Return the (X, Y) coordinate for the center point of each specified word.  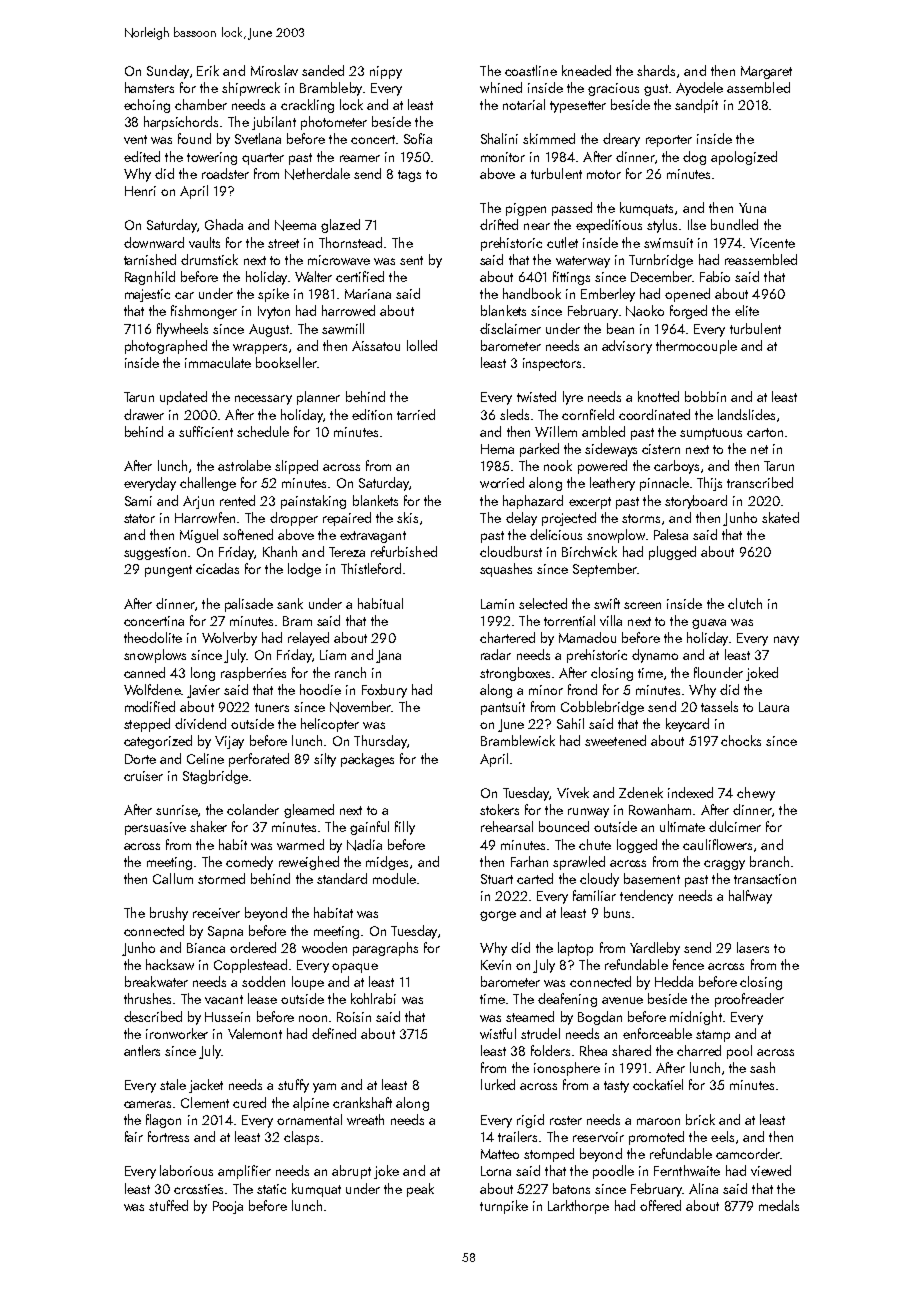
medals (779, 1205)
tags (409, 176)
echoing (147, 106)
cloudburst (511, 551)
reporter (669, 141)
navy (786, 641)
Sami (138, 501)
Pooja (228, 1207)
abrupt (351, 1172)
